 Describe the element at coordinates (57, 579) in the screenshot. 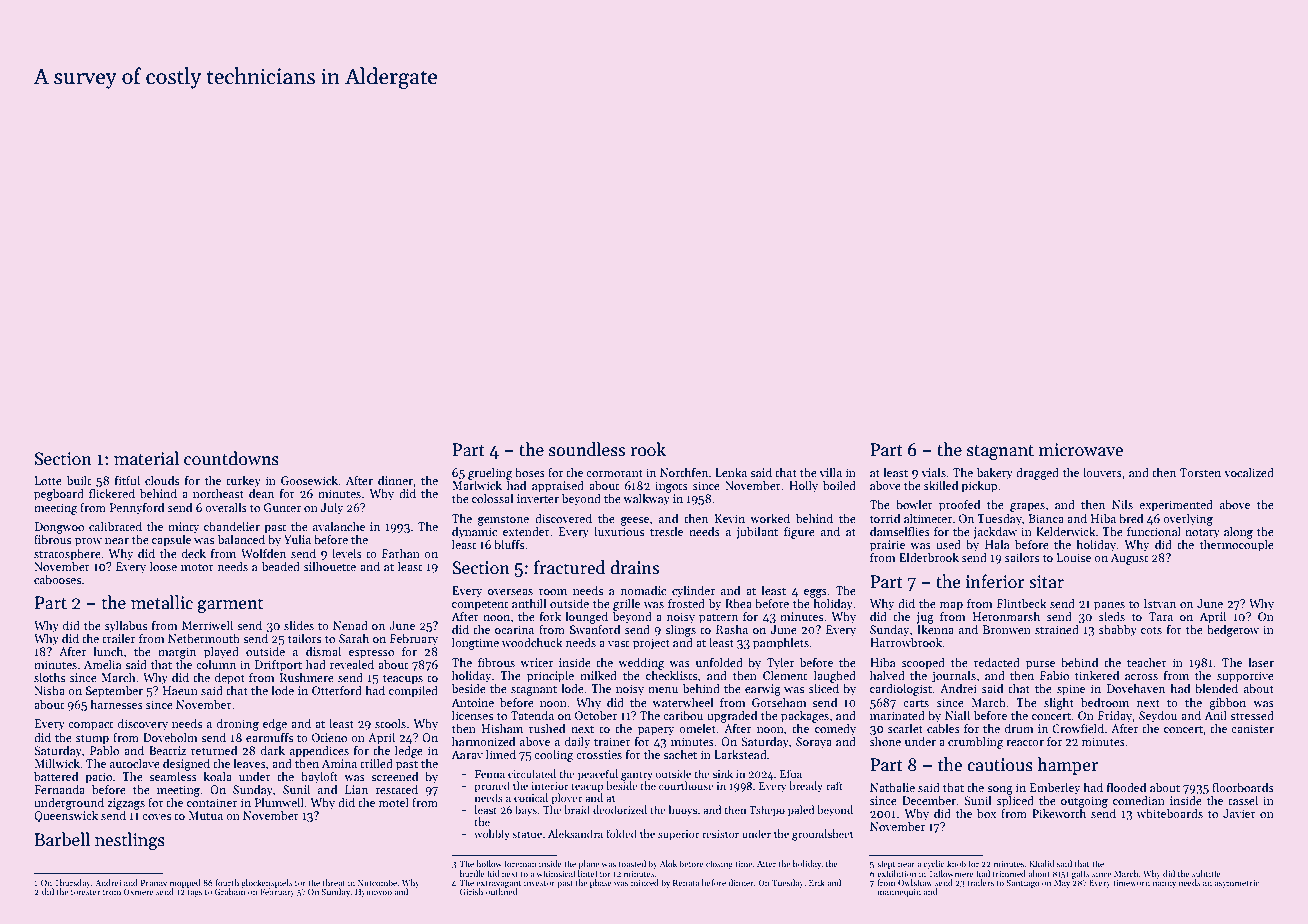

I see `cabooses` at that location.
